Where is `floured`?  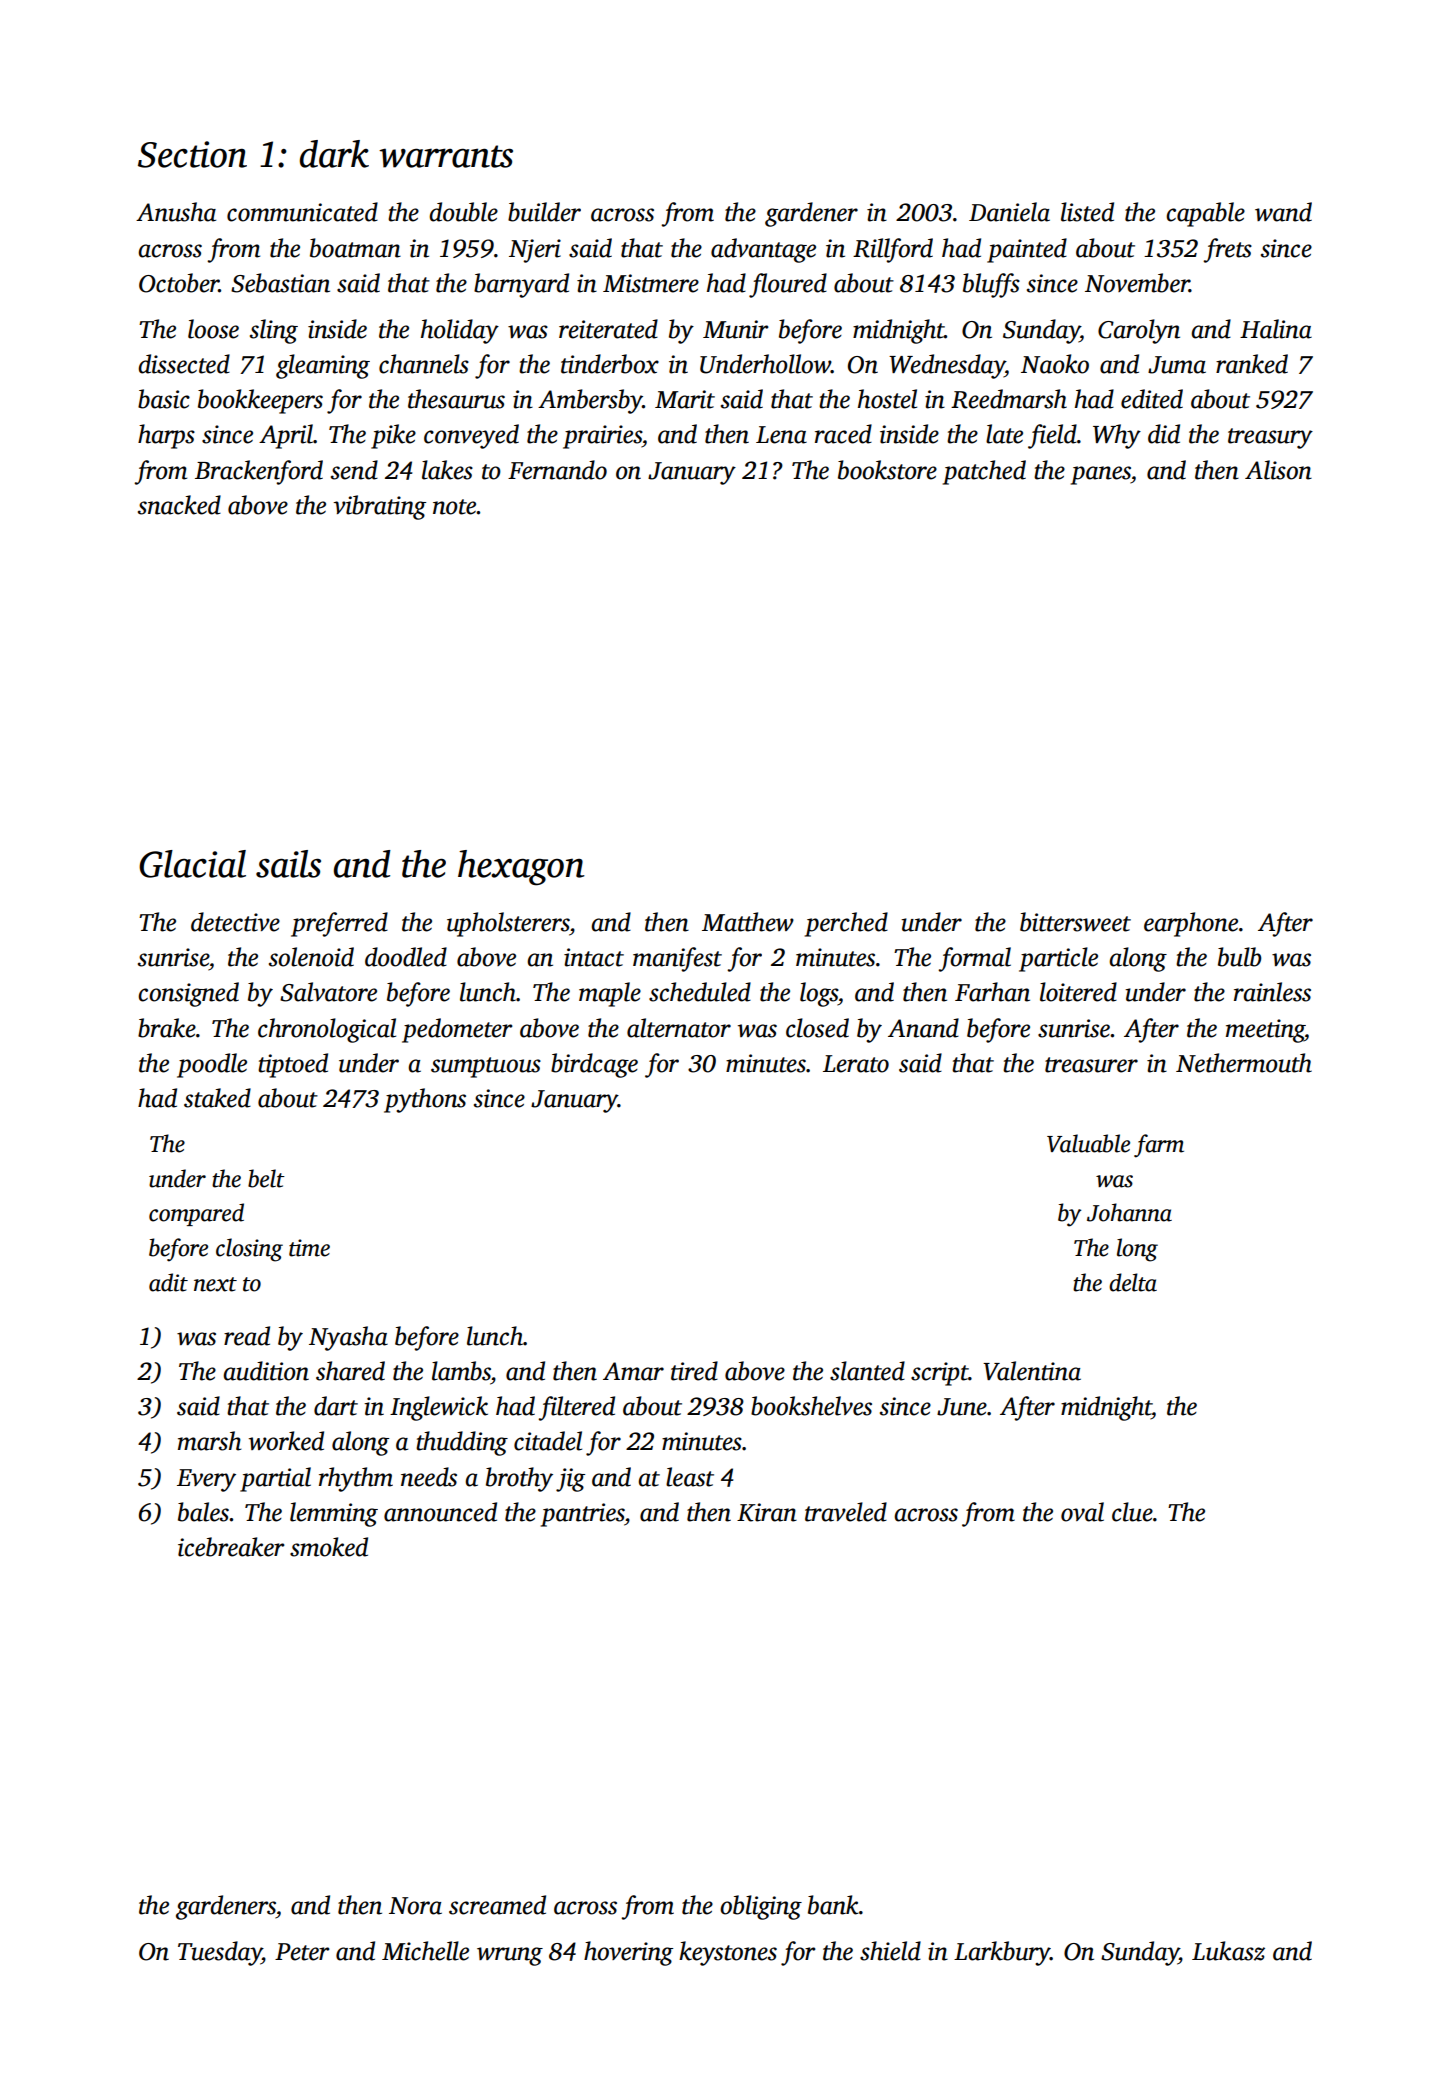 floured is located at coordinates (788, 285).
